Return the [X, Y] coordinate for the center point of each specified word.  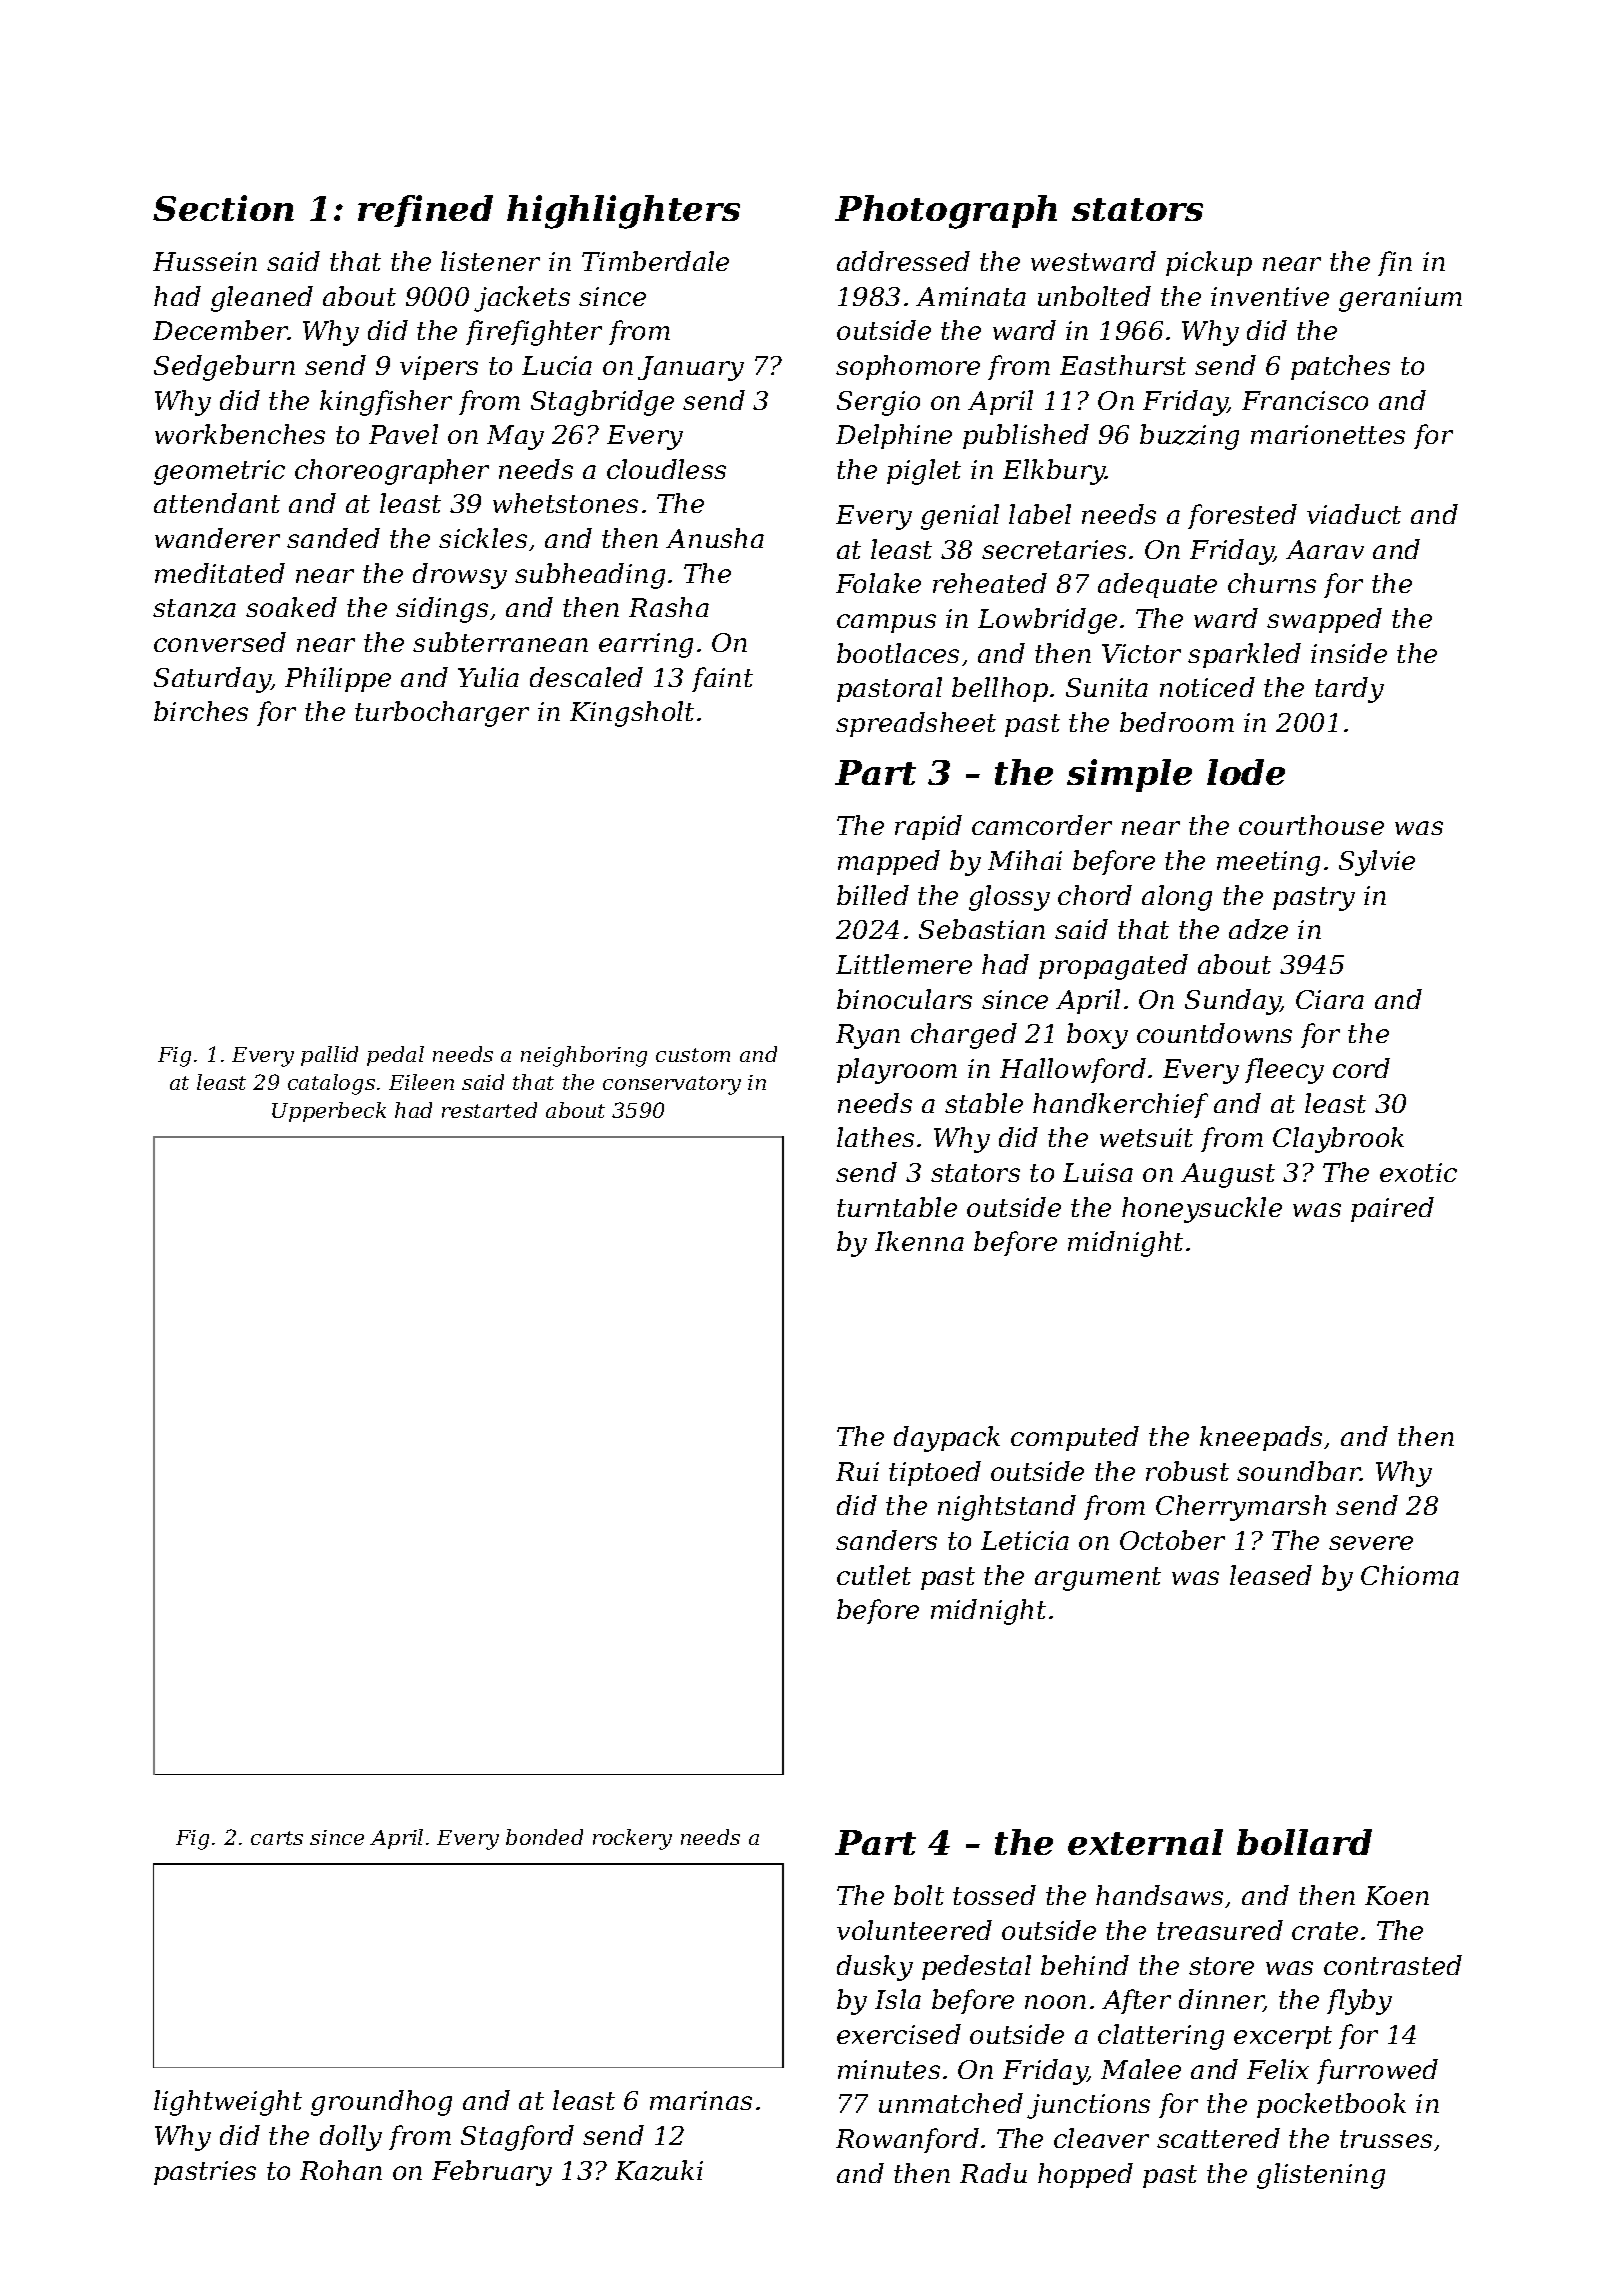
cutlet [874, 1575]
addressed [903, 261]
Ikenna [919, 1241]
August [1228, 1175]
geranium [1400, 299]
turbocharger [442, 714]
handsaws [1159, 1895]
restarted [489, 1110]
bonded [544, 1837]
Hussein [205, 261]
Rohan [341, 2170]
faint [722, 679]
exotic [1418, 1172]
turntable [897, 1207]
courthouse [1311, 825]
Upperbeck [329, 1112]
